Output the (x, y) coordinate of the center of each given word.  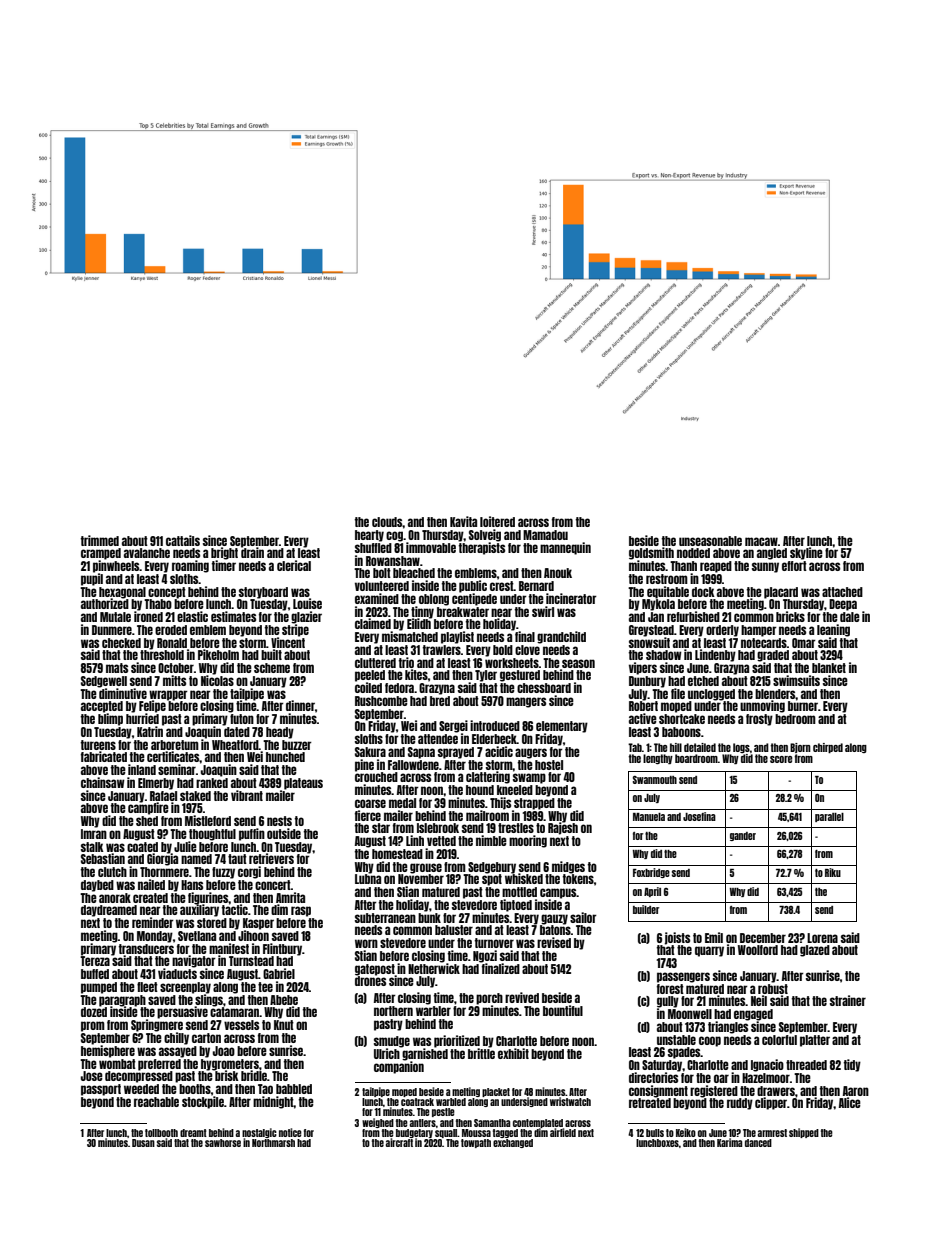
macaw (761, 541)
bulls (655, 1133)
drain (252, 552)
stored (212, 923)
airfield (563, 1132)
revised (554, 942)
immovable (431, 547)
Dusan (143, 1143)
